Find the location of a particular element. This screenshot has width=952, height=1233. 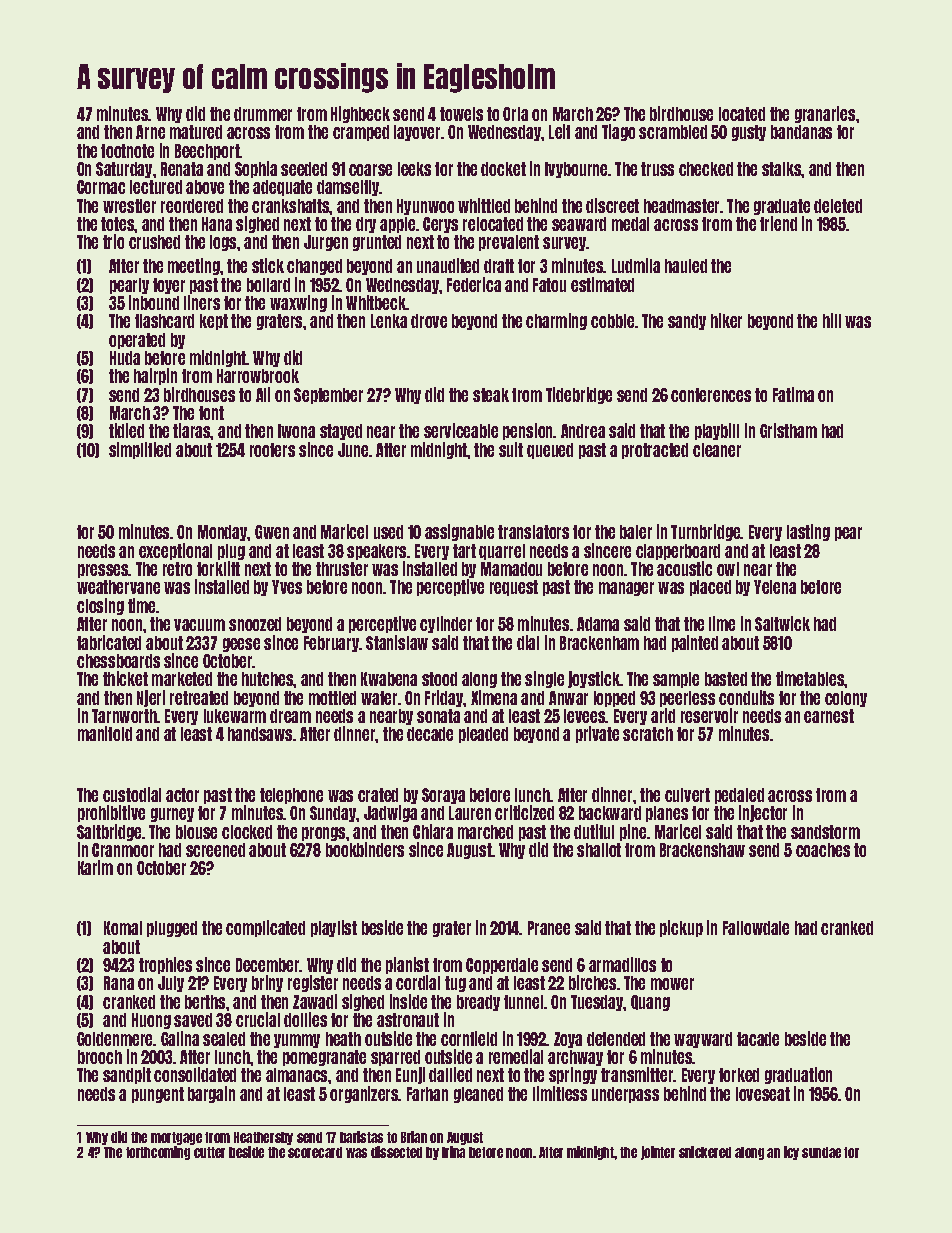

pungent is located at coordinates (158, 1095).
